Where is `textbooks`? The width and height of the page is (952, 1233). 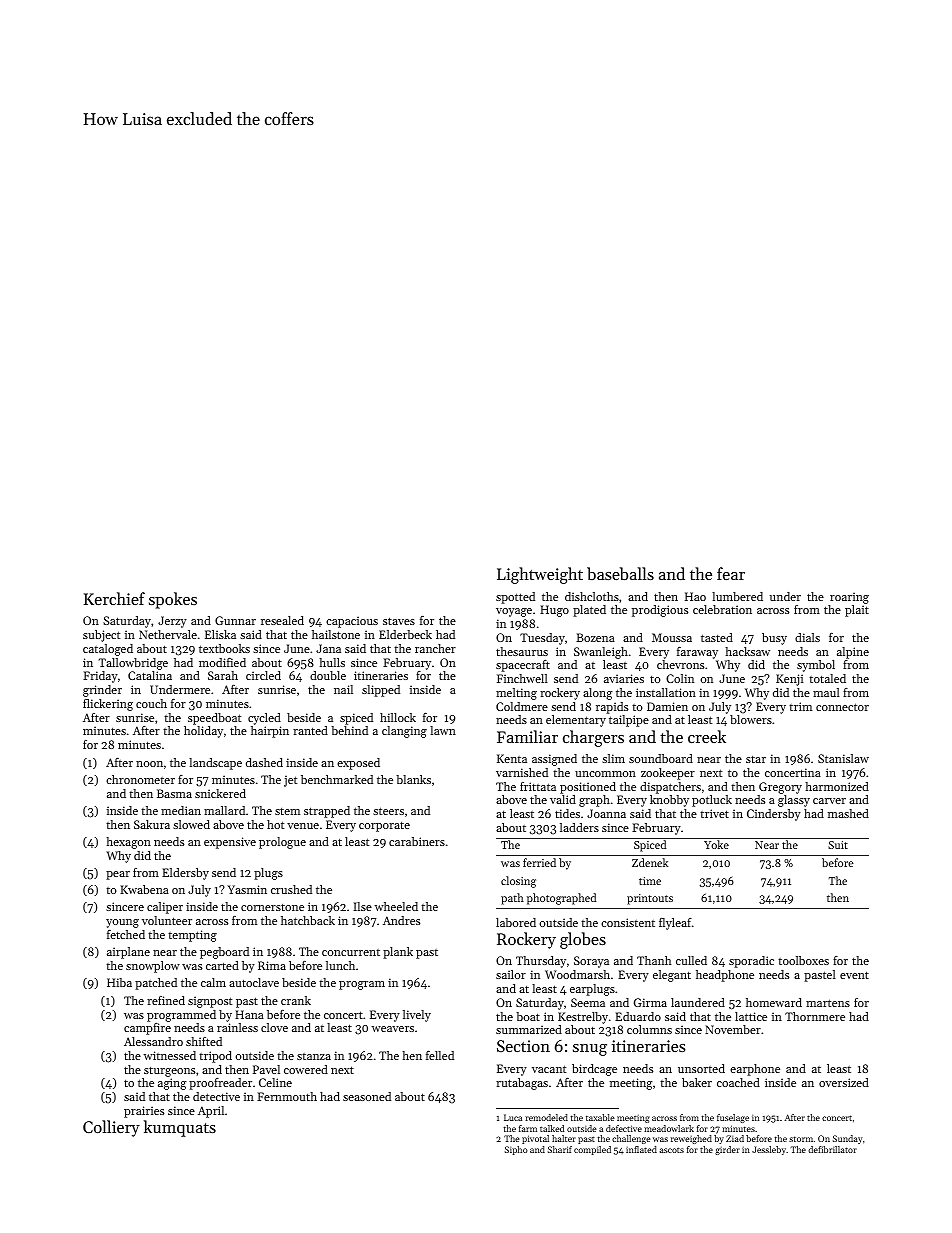 textbooks is located at coordinates (224, 648).
